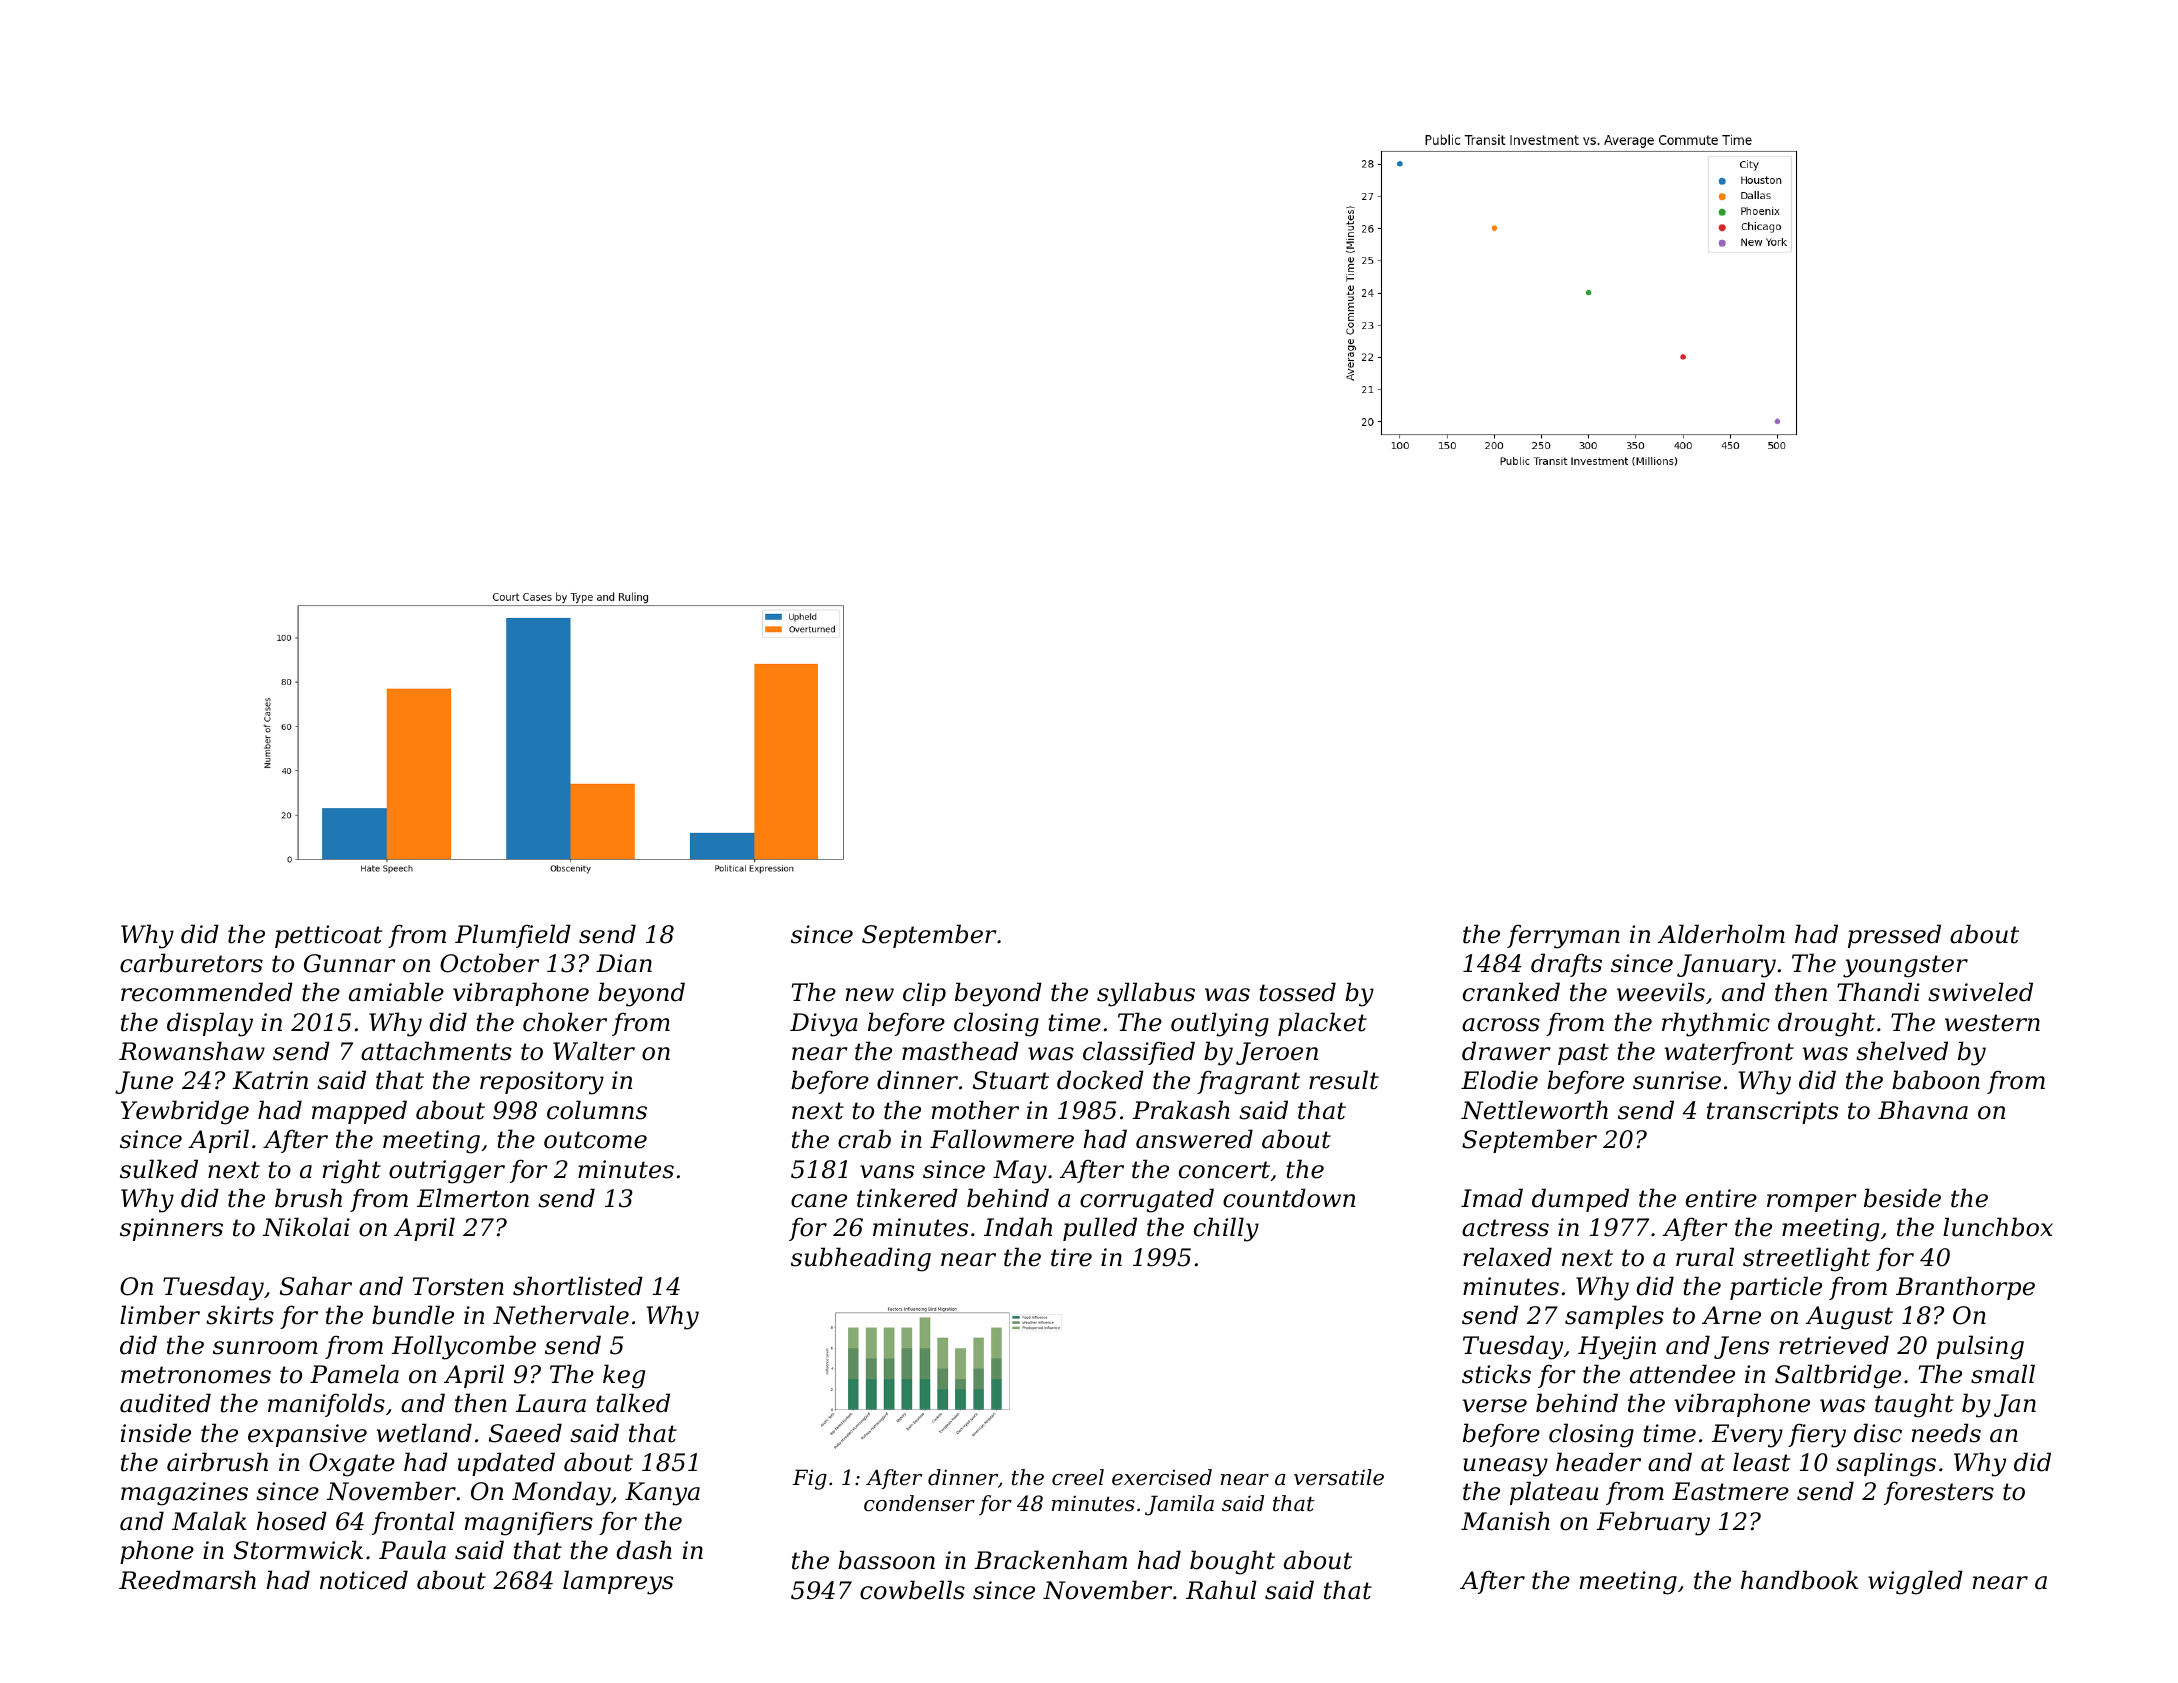 This image has height=1683, width=2178. I want to click on condenser, so click(919, 1503).
